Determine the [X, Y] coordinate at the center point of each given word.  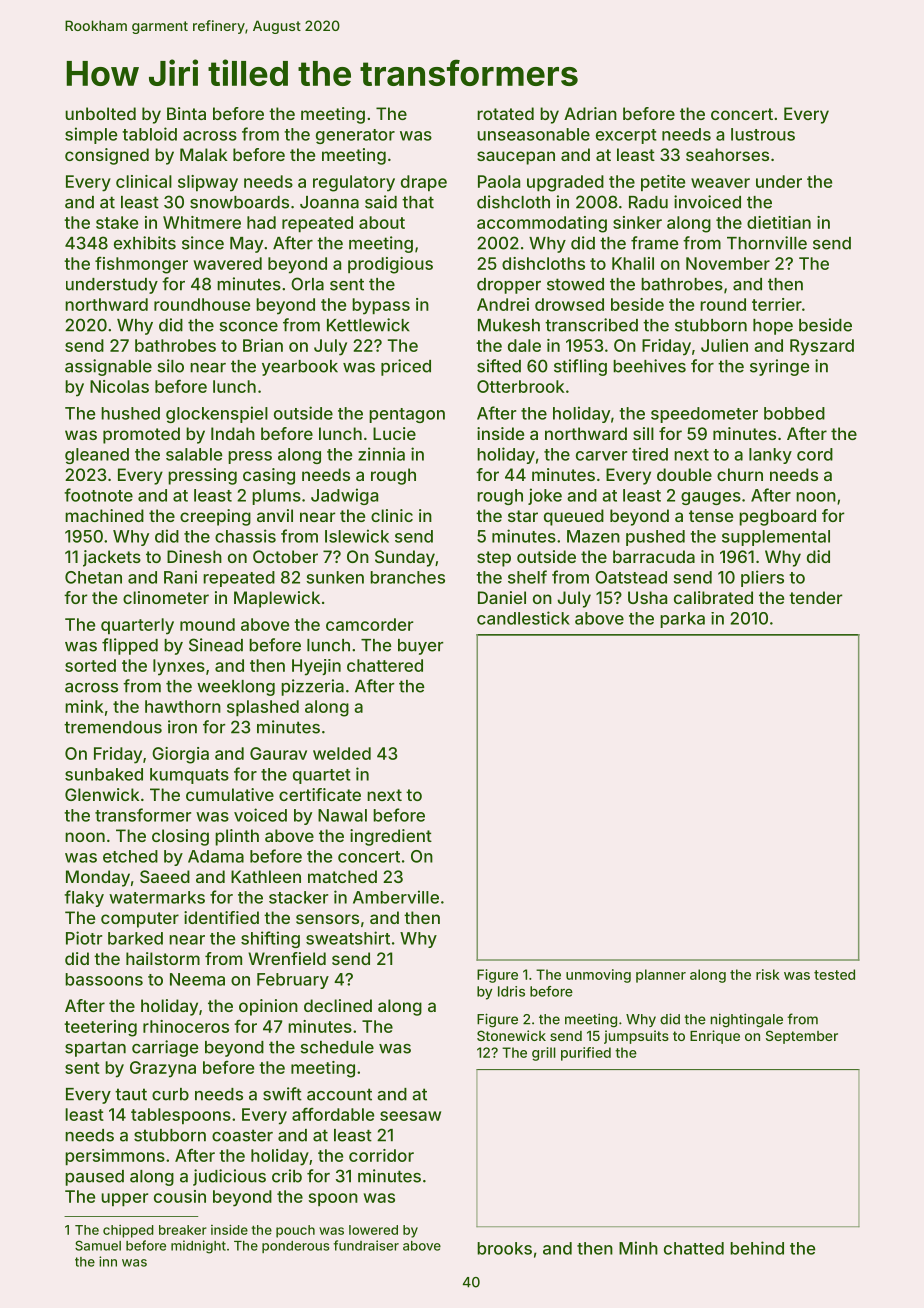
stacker [298, 897]
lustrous [763, 134]
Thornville [767, 243]
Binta [186, 113]
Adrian [590, 113]
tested [834, 974]
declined [338, 1005]
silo [171, 366]
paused [94, 1178]
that [418, 202]
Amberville [396, 897]
